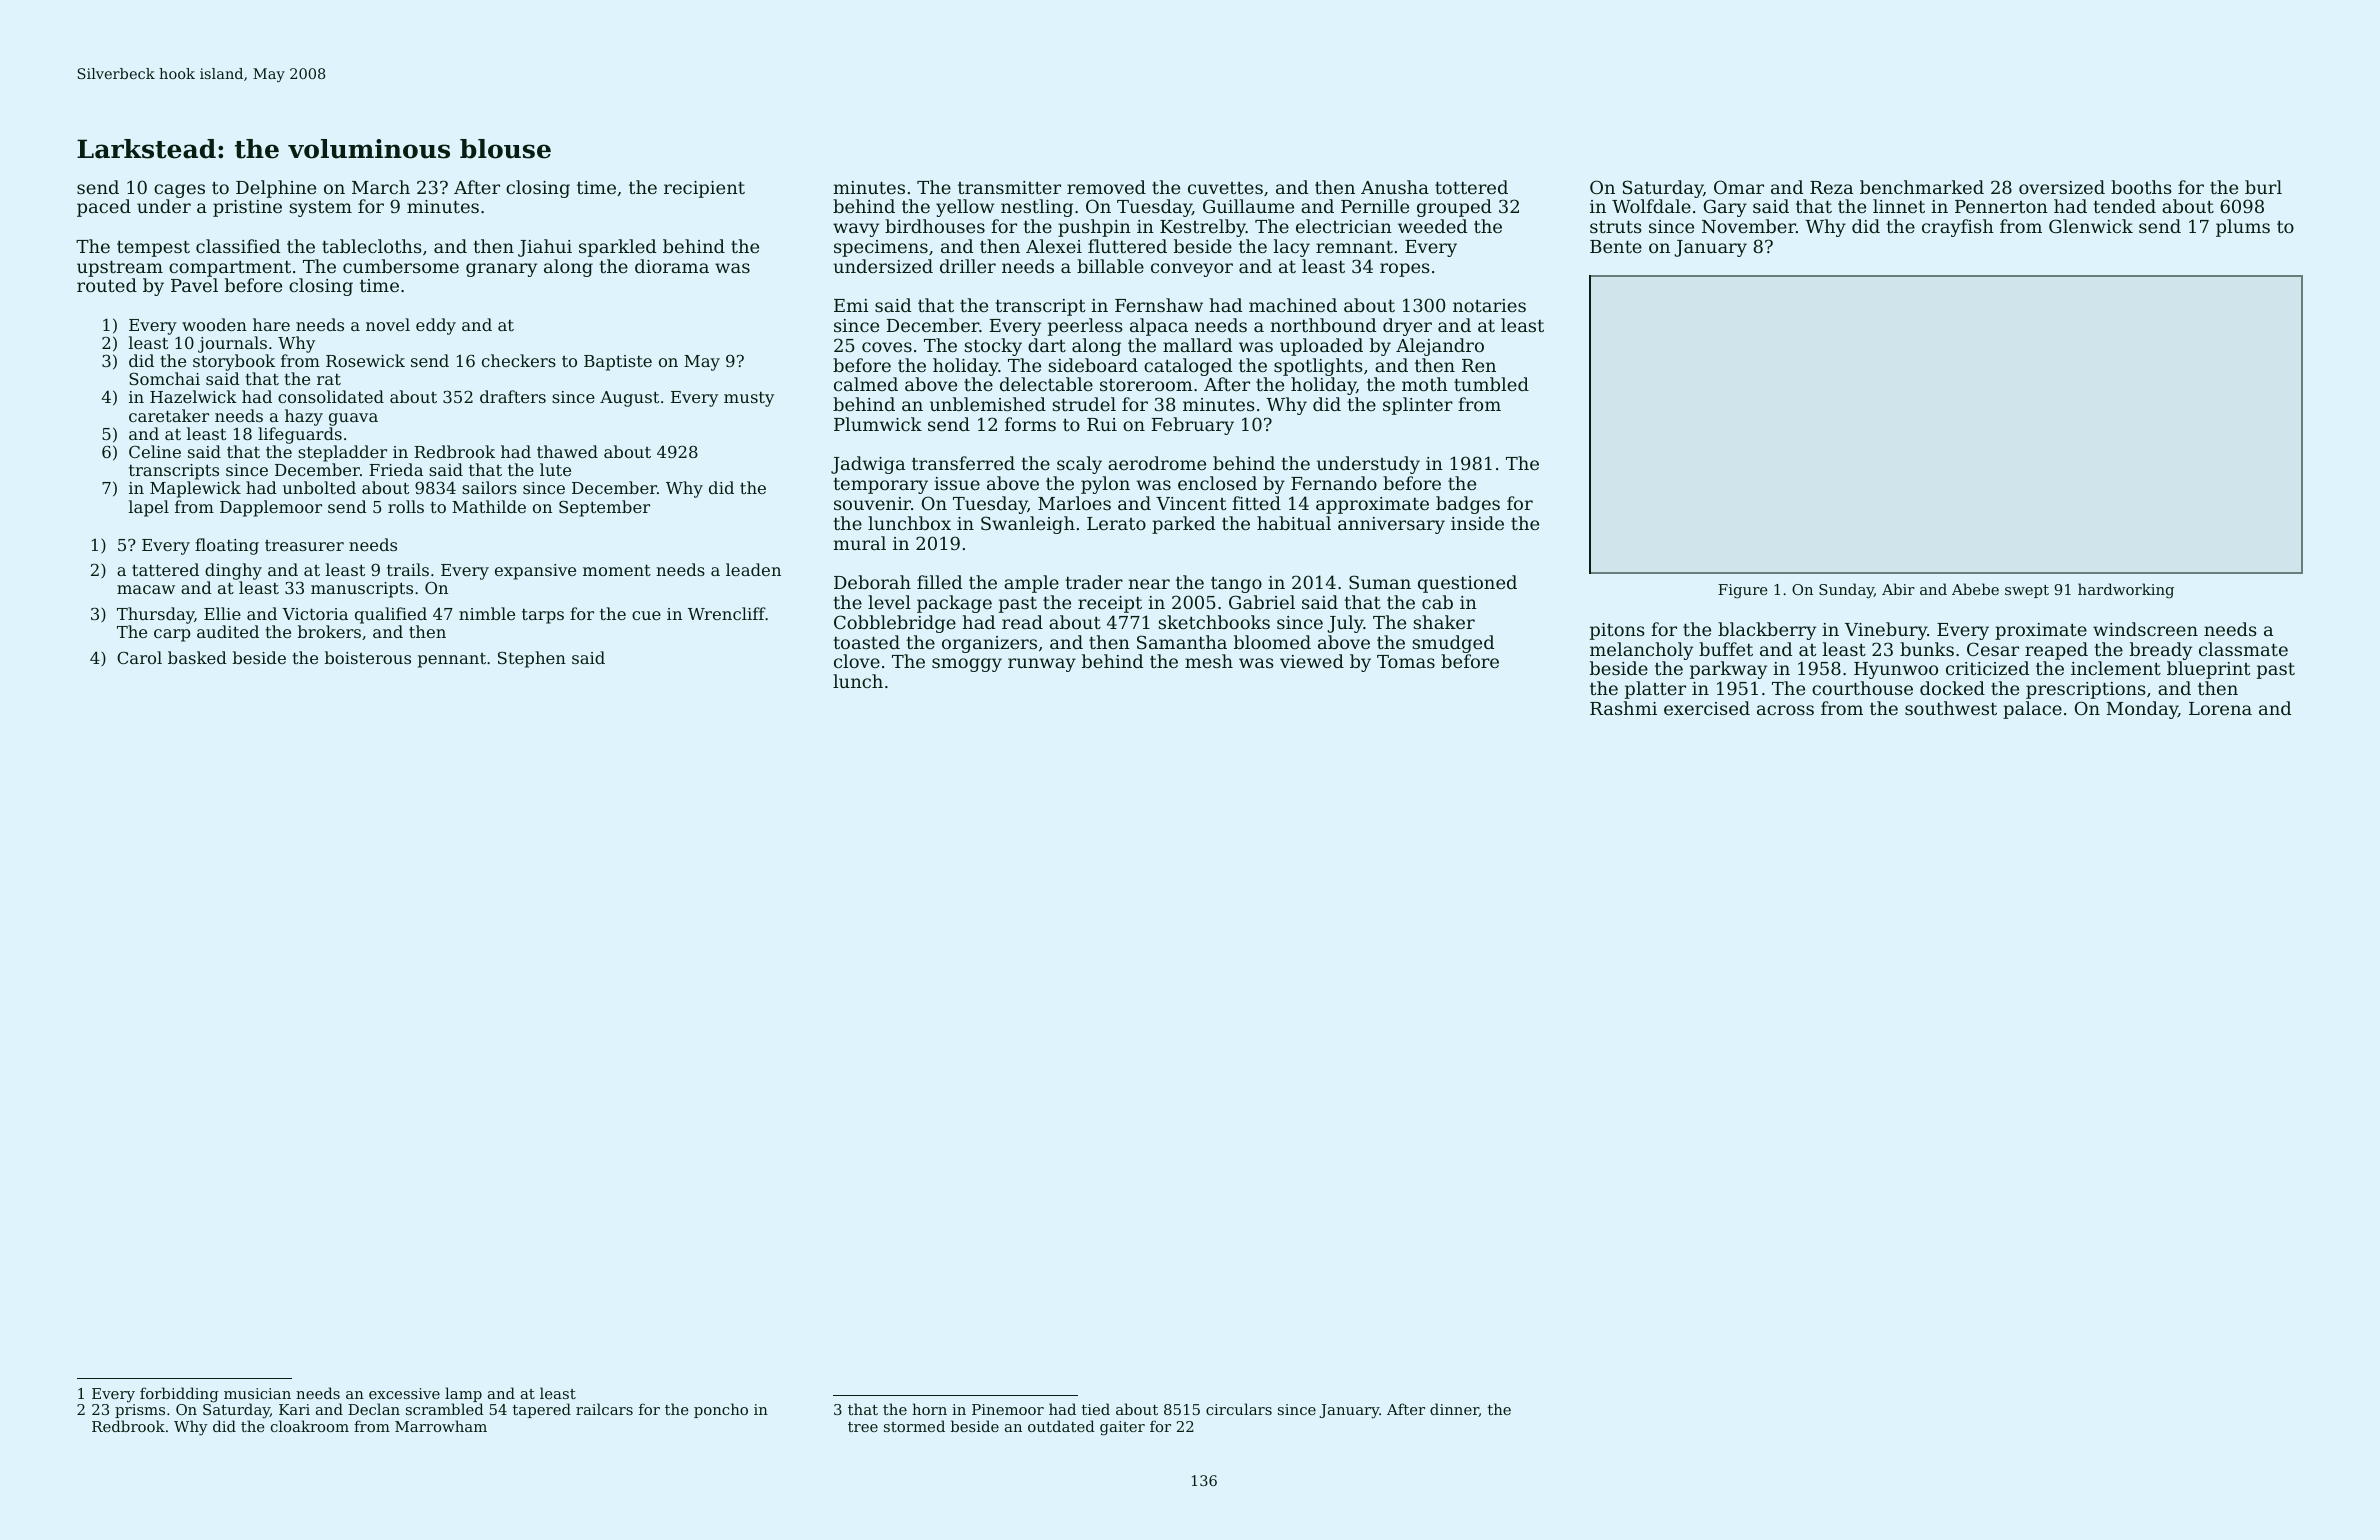 This screenshot has width=2380, height=1540. Describe the element at coordinates (1096, 1409) in the screenshot. I see `tied` at that location.
